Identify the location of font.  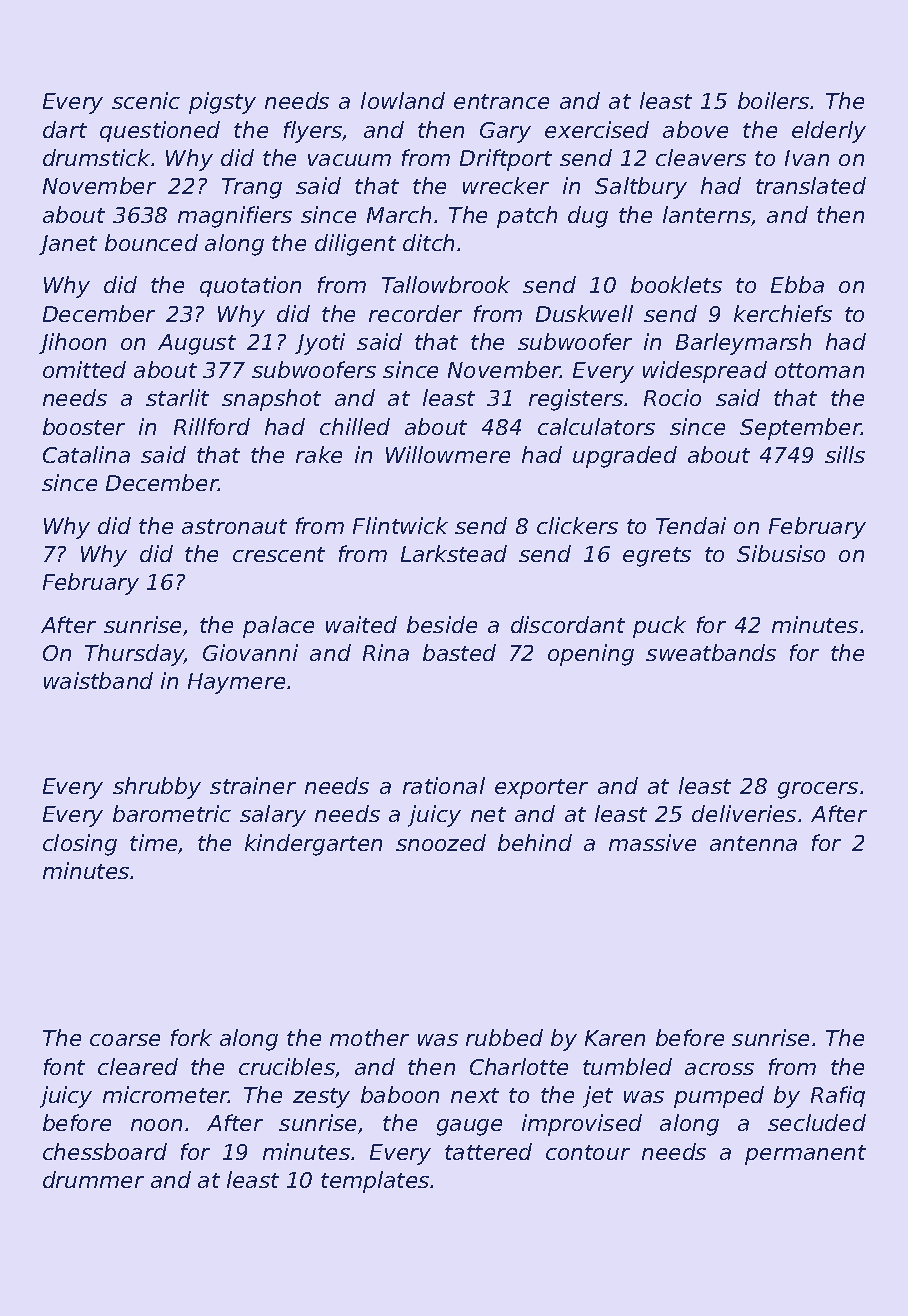
(64, 1066).
